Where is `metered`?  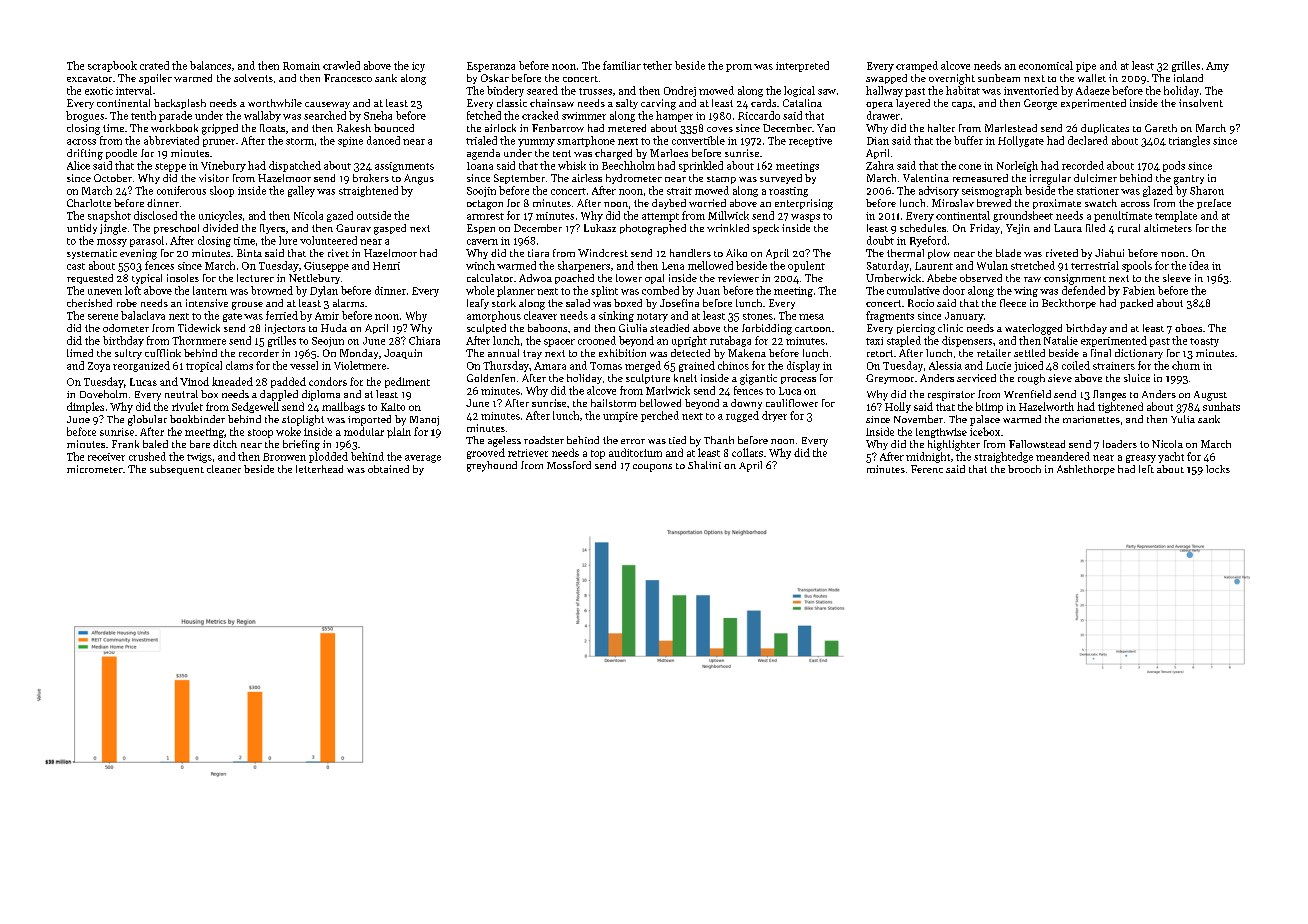 metered is located at coordinates (627, 128).
